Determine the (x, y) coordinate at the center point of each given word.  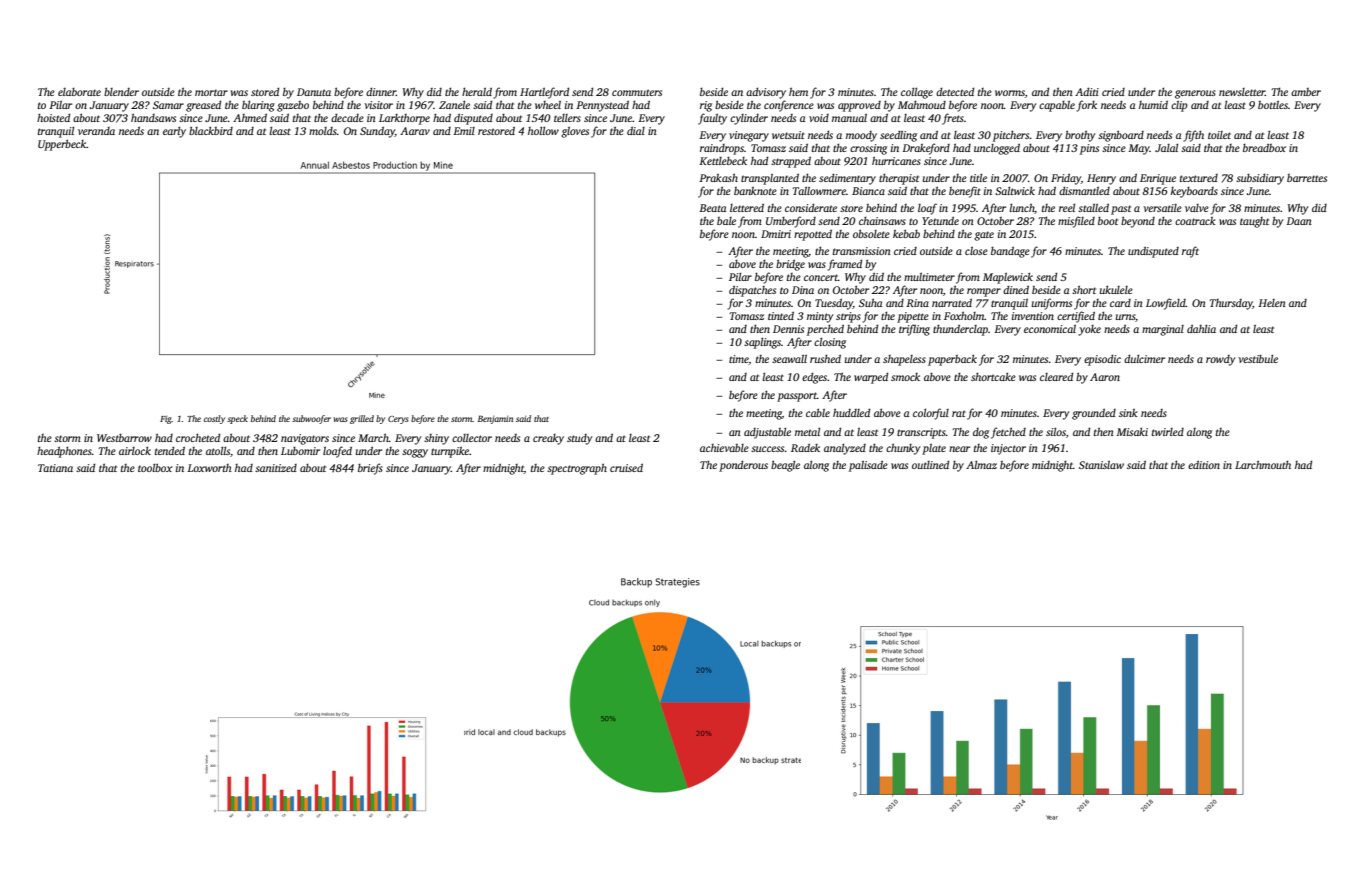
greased (203, 106)
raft (1190, 252)
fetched (1008, 433)
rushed (825, 358)
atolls (218, 451)
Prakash (718, 177)
